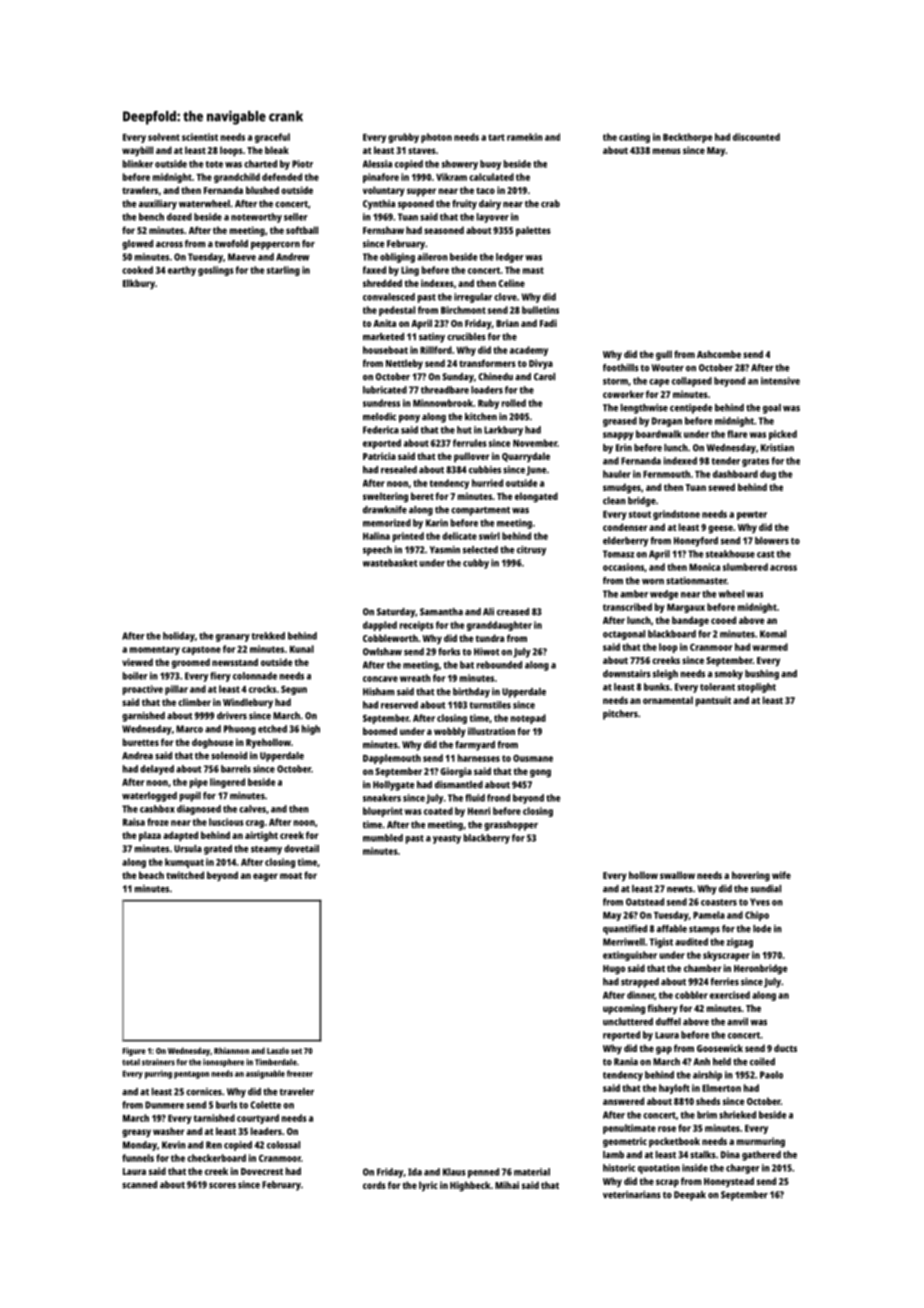  Describe the element at coordinates (690, 1196) in the screenshot. I see `Deepak` at that location.
